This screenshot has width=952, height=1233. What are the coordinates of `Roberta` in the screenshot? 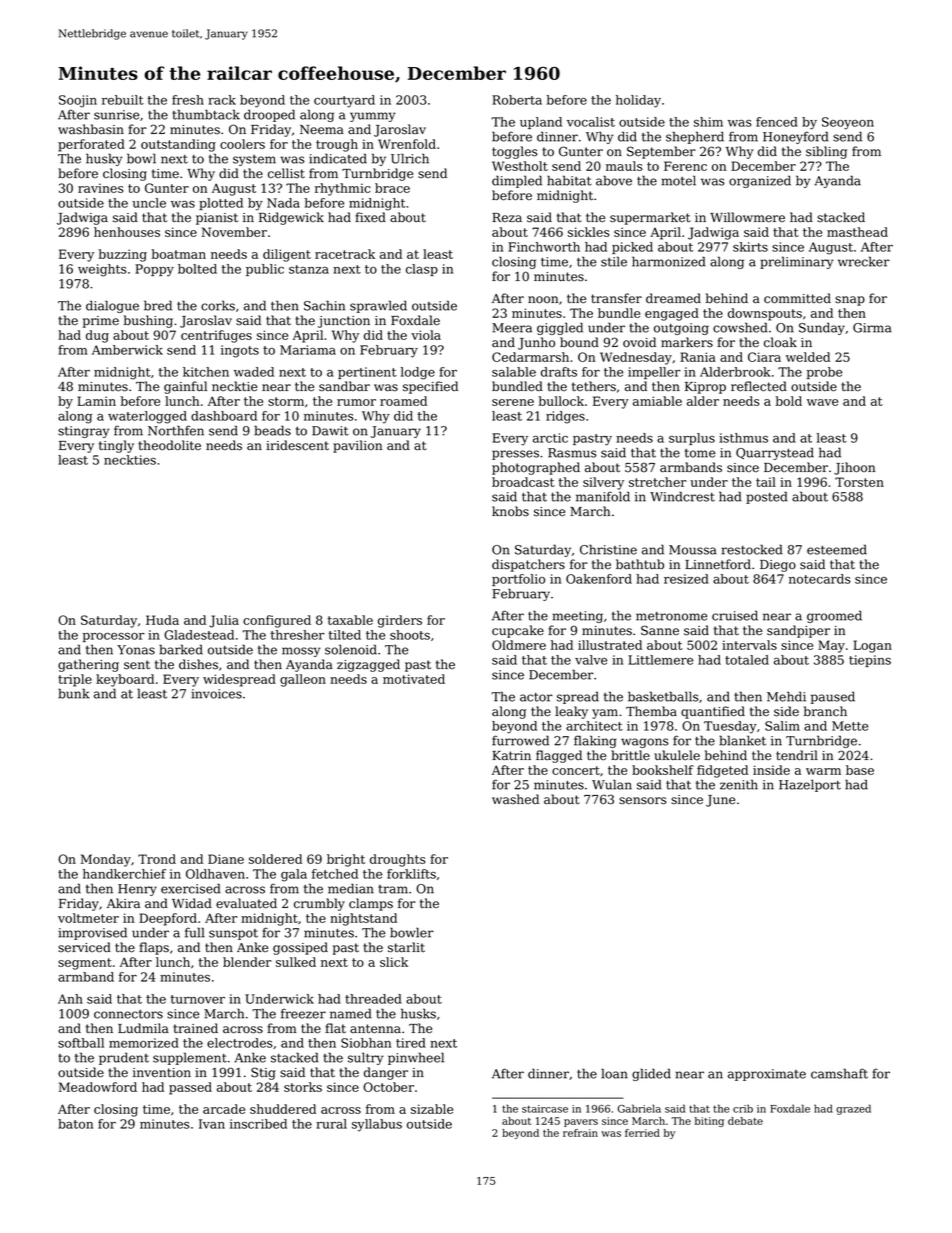 It's located at (517, 100).
